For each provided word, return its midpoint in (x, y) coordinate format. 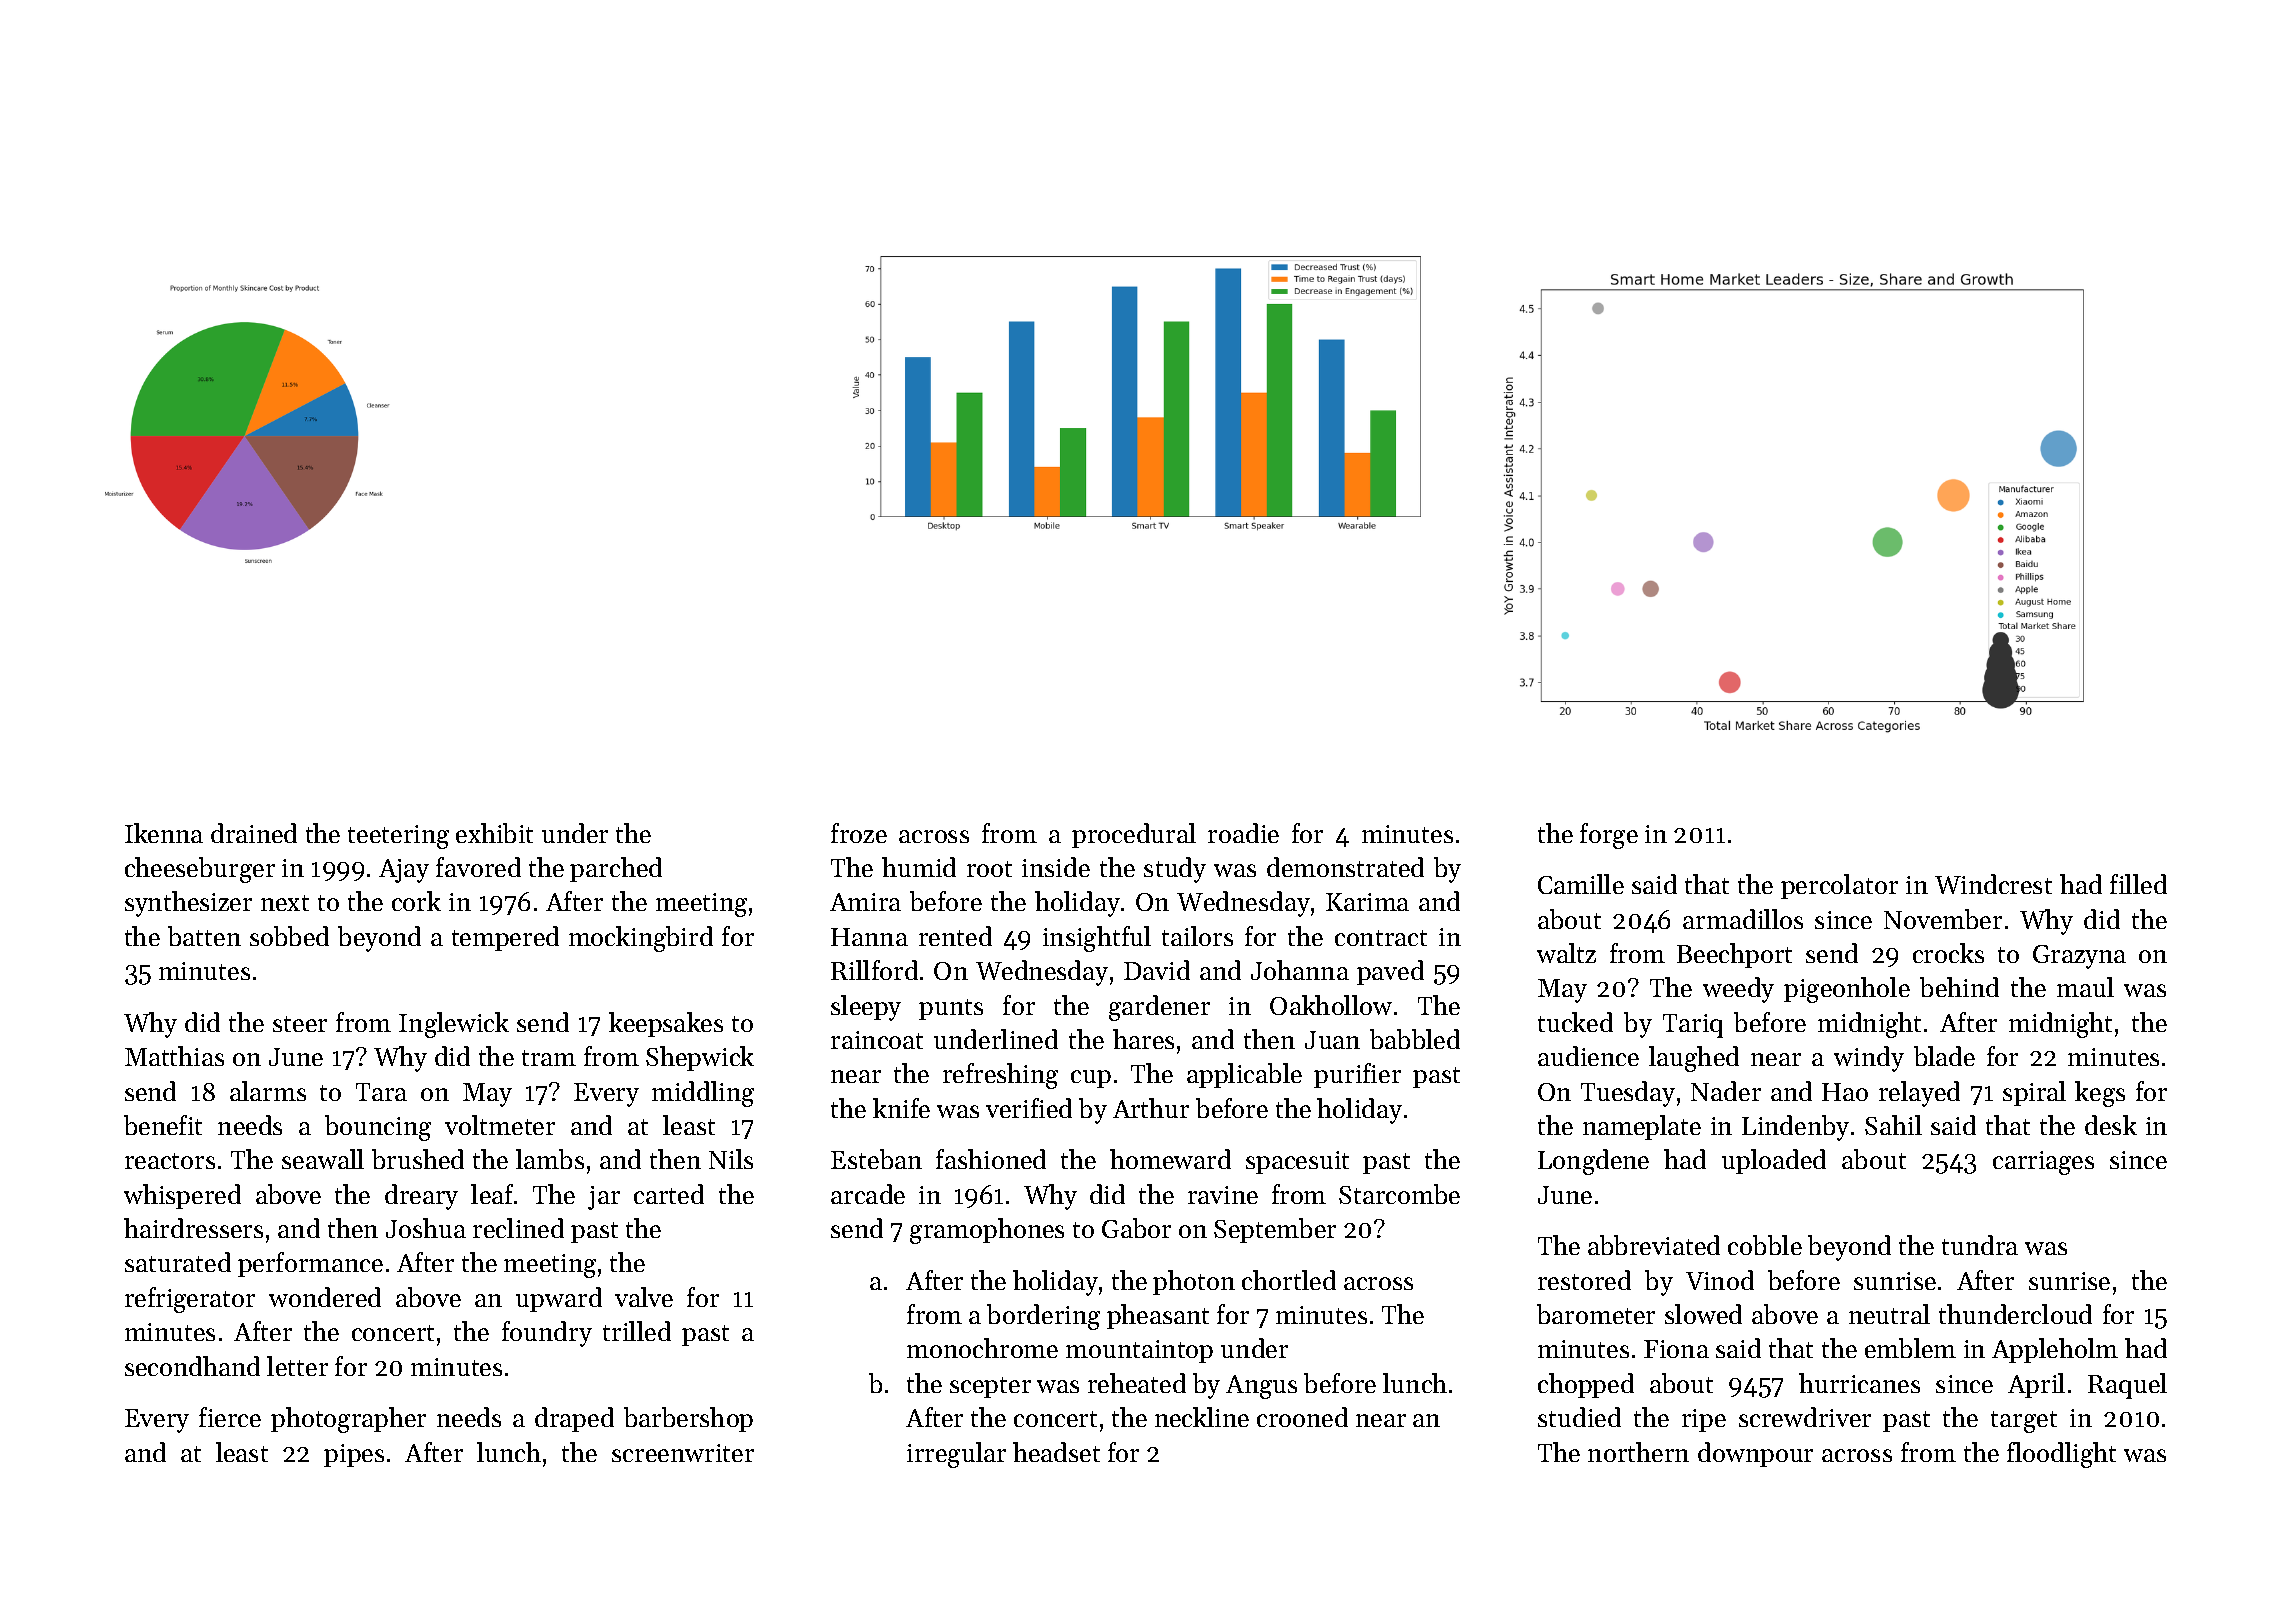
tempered (505, 938)
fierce (230, 1417)
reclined (518, 1228)
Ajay (404, 871)
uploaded (1774, 1161)
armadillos (1743, 919)
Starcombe (1399, 1194)
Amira (865, 902)
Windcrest (1993, 884)
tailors (1197, 936)
